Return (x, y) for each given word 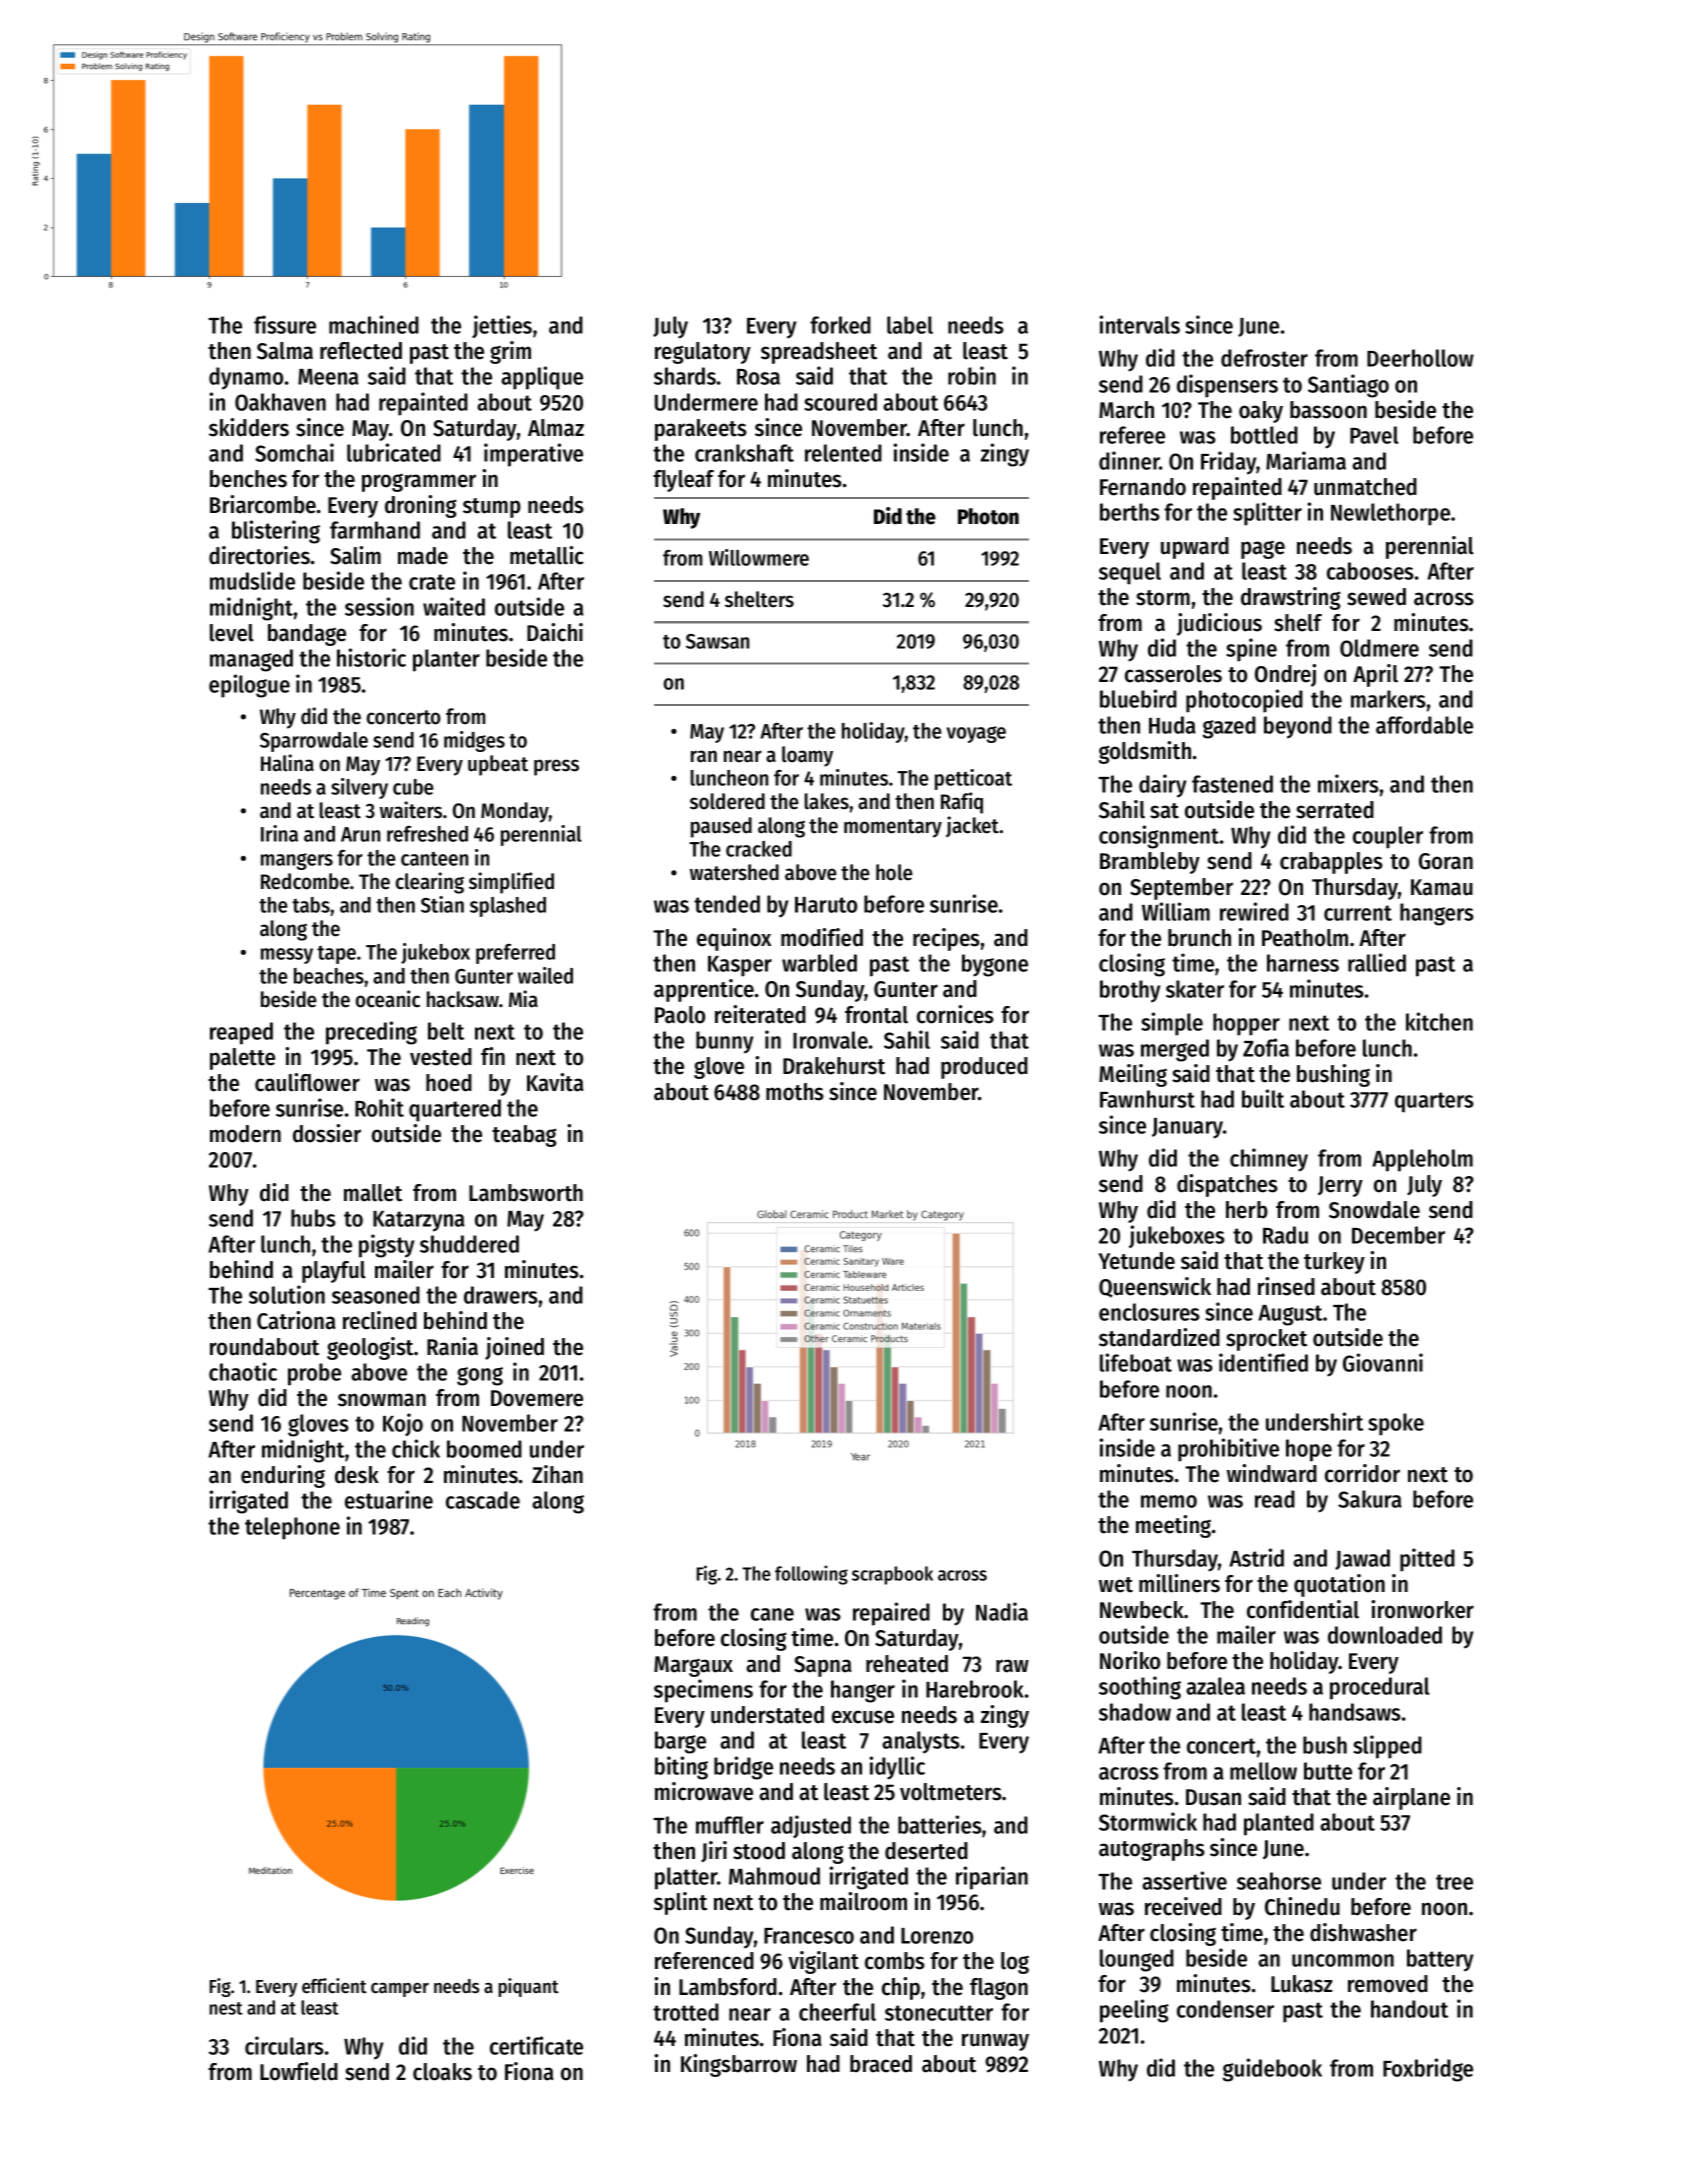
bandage (307, 635)
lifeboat (1136, 1362)
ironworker (1422, 1609)
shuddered (469, 1244)
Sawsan (717, 641)
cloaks (442, 2072)
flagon (999, 1989)
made (423, 556)
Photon (988, 516)
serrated (1335, 810)
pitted (1427, 1560)
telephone (292, 1528)
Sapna (823, 1666)
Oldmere (1379, 648)
